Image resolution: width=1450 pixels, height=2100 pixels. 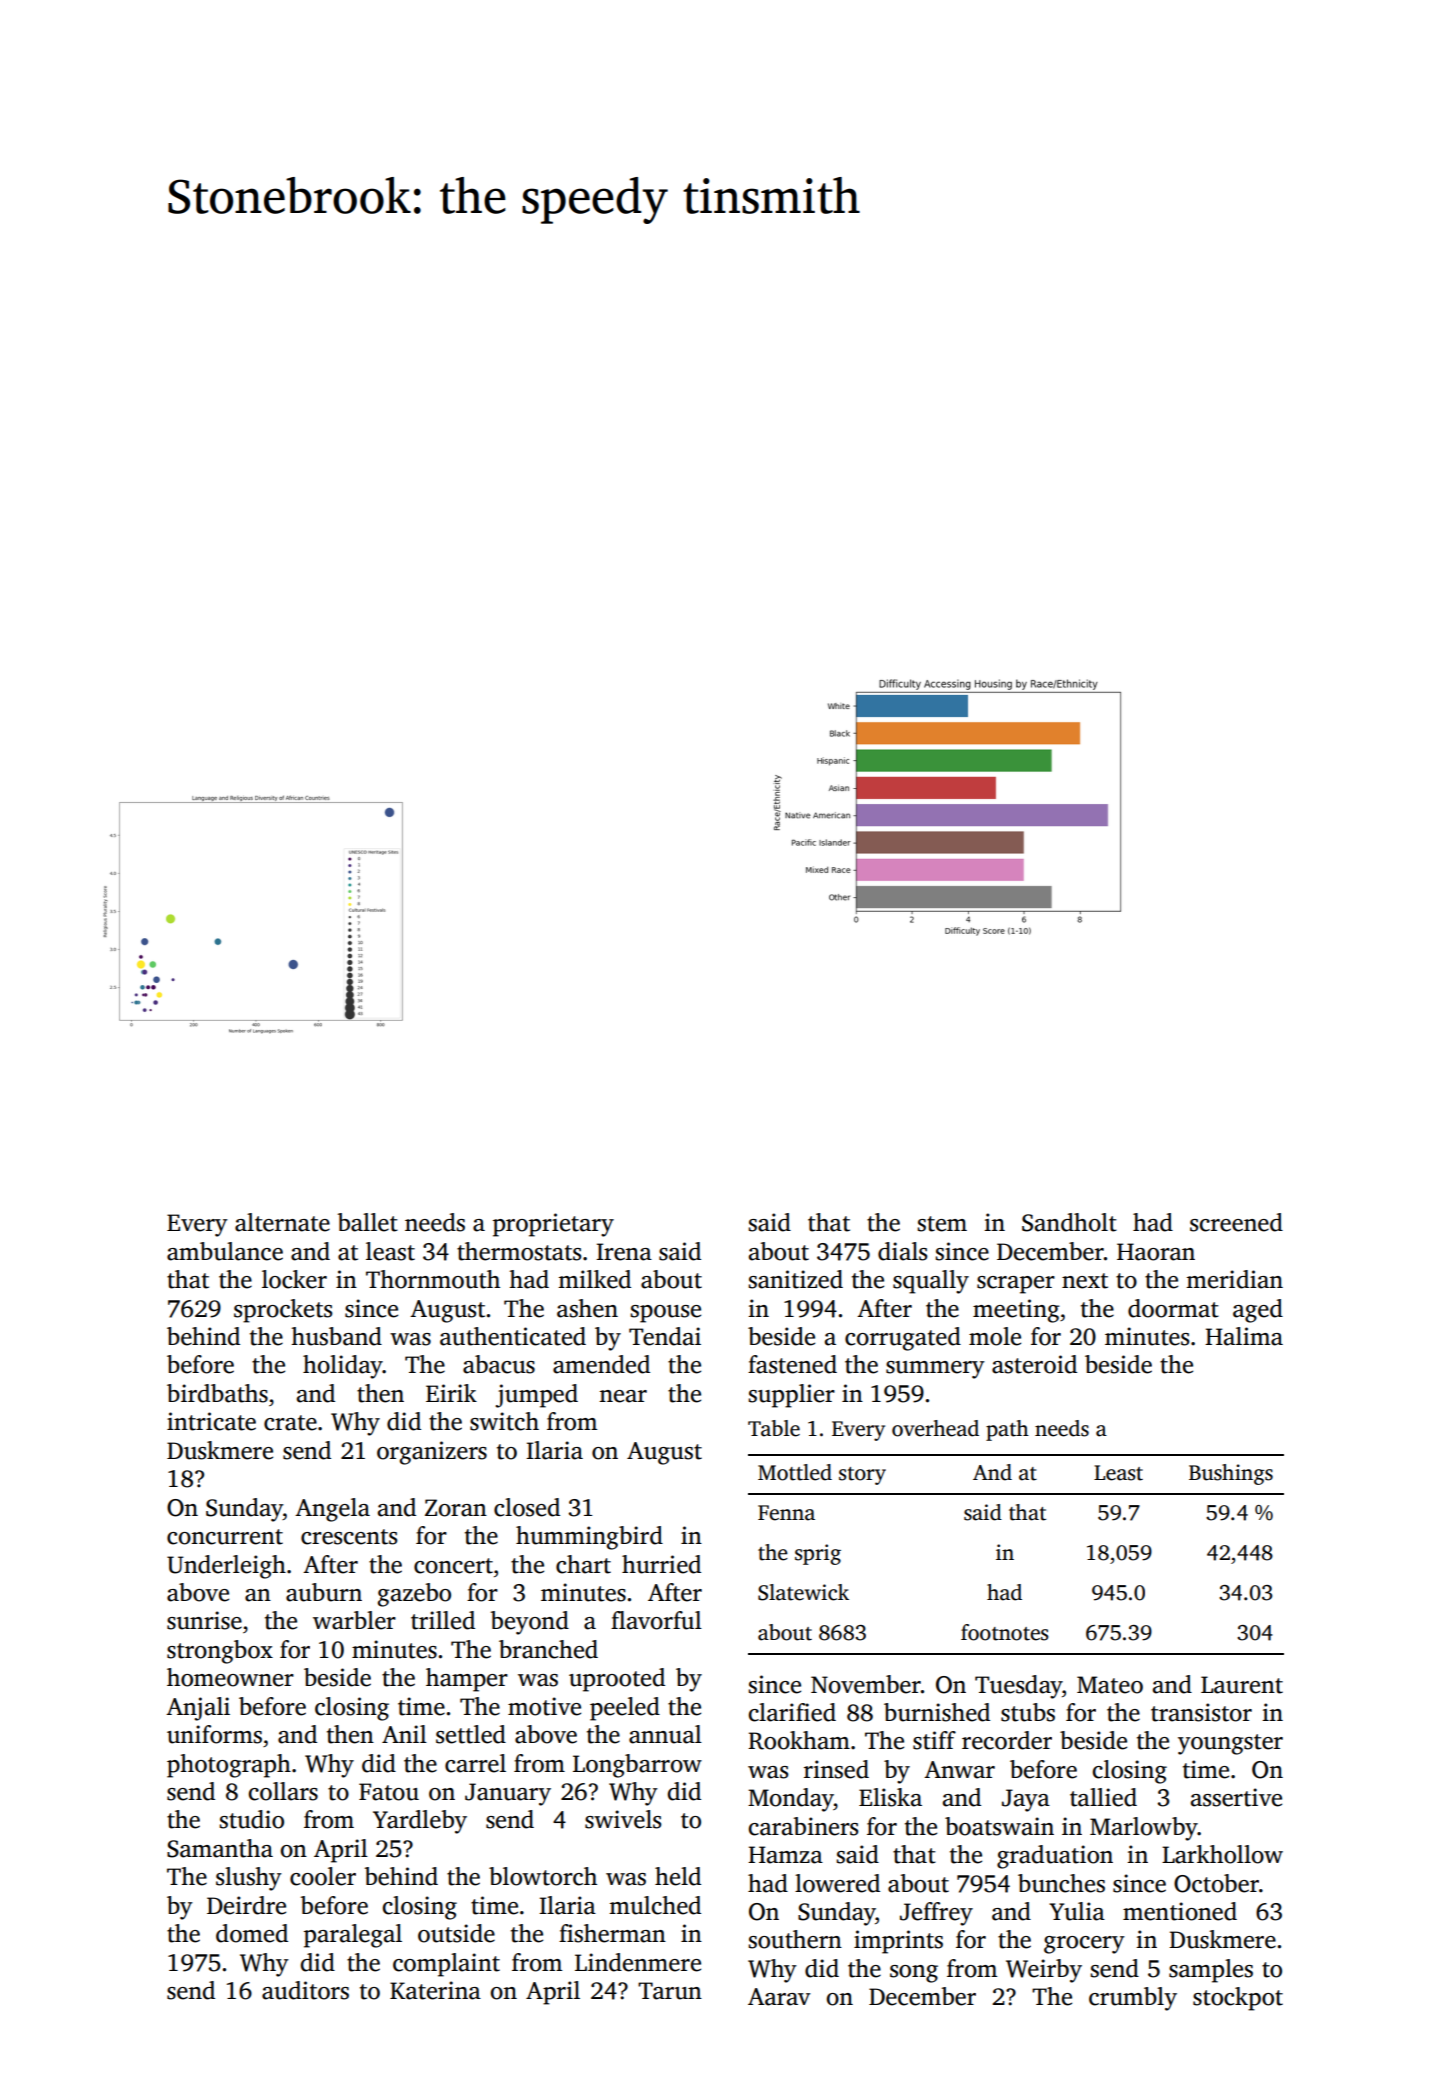 What do you see at coordinates (353, 1936) in the page?
I see `paralegal` at bounding box center [353, 1936].
